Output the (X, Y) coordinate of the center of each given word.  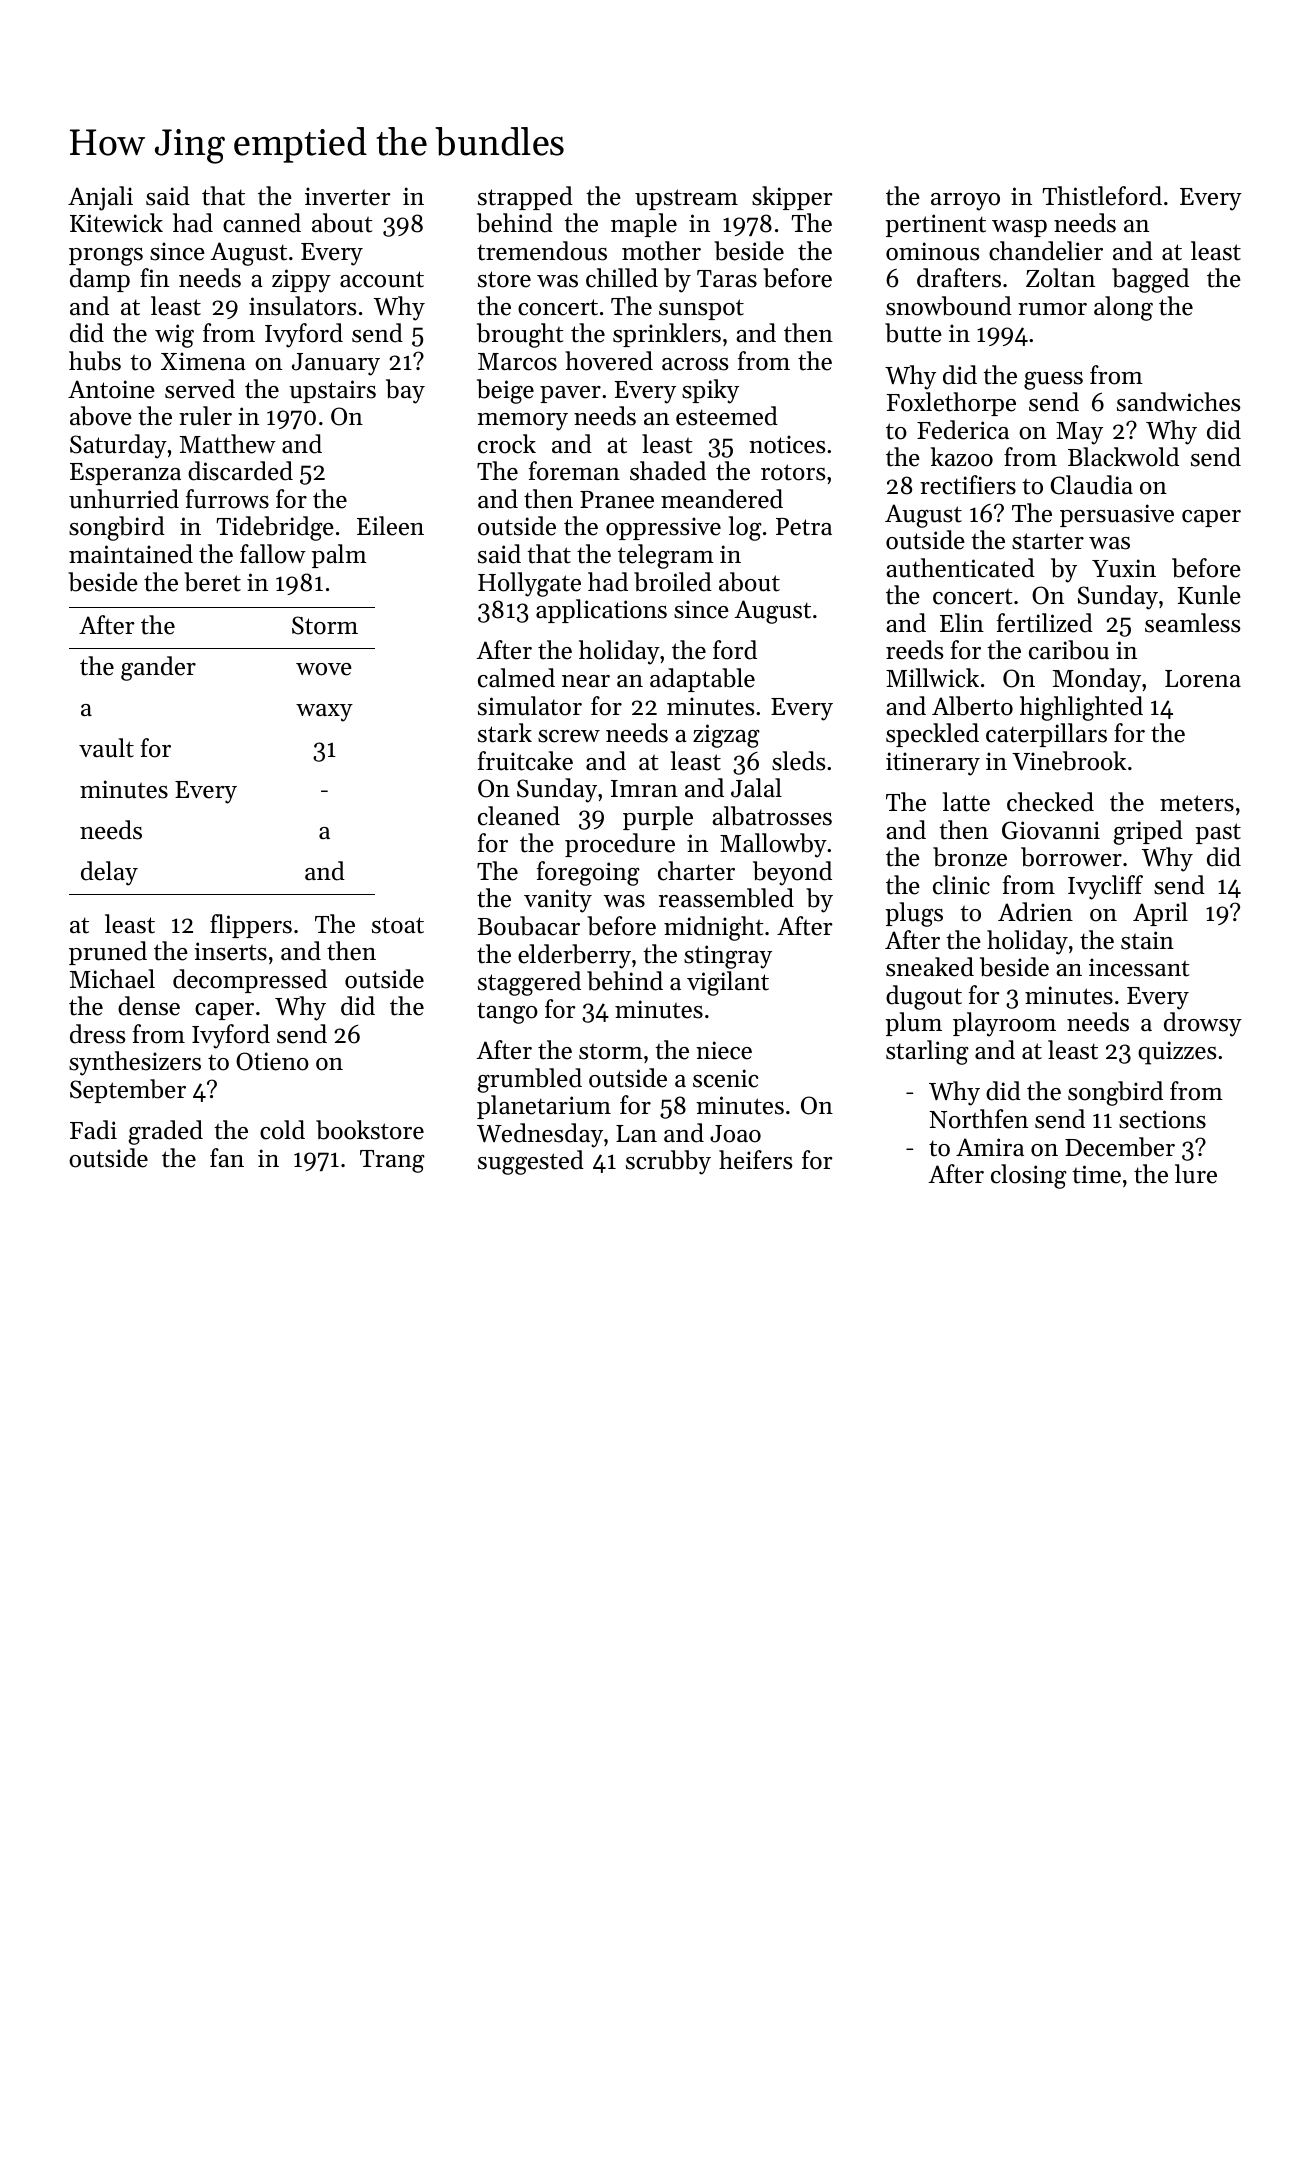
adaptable (702, 680)
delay (109, 873)
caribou (1069, 650)
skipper (792, 198)
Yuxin (1124, 568)
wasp (1019, 228)
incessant (1139, 967)
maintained (131, 554)
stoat (398, 925)
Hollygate (529, 584)
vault (106, 748)
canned (262, 223)
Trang (392, 1161)
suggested (531, 1162)
